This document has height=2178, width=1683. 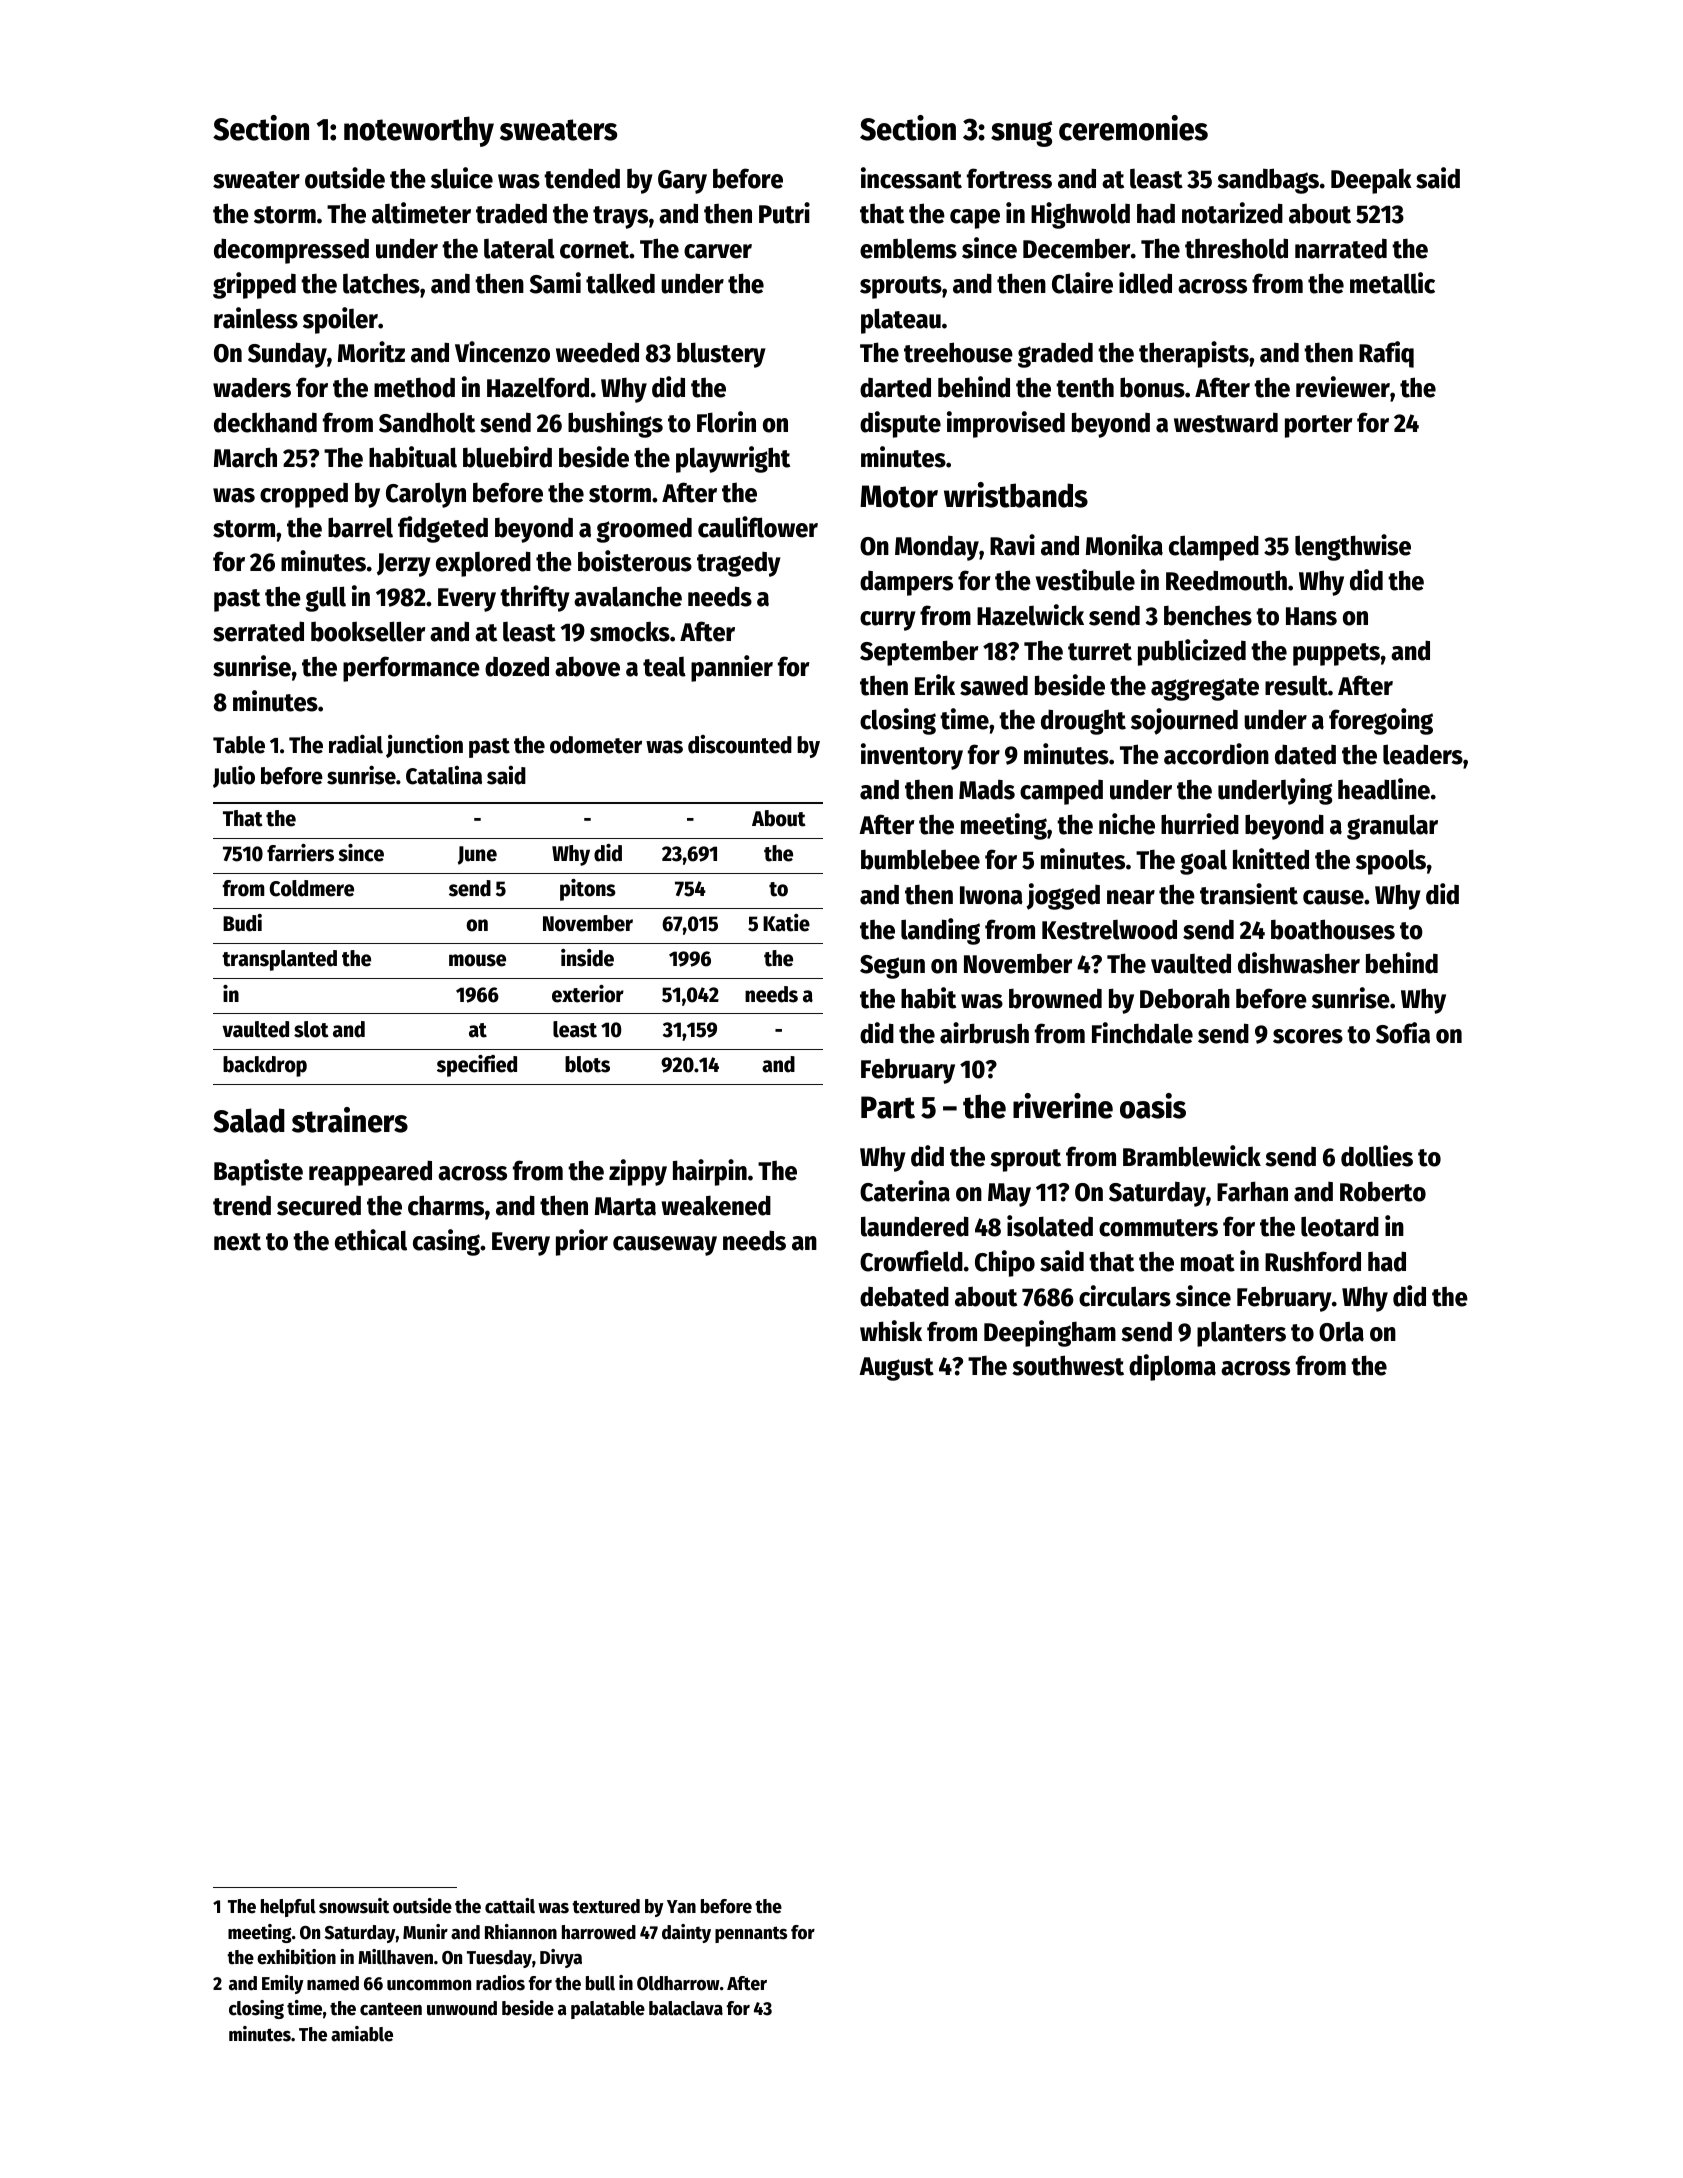 What do you see at coordinates (237, 1242) in the document?
I see `next` at bounding box center [237, 1242].
